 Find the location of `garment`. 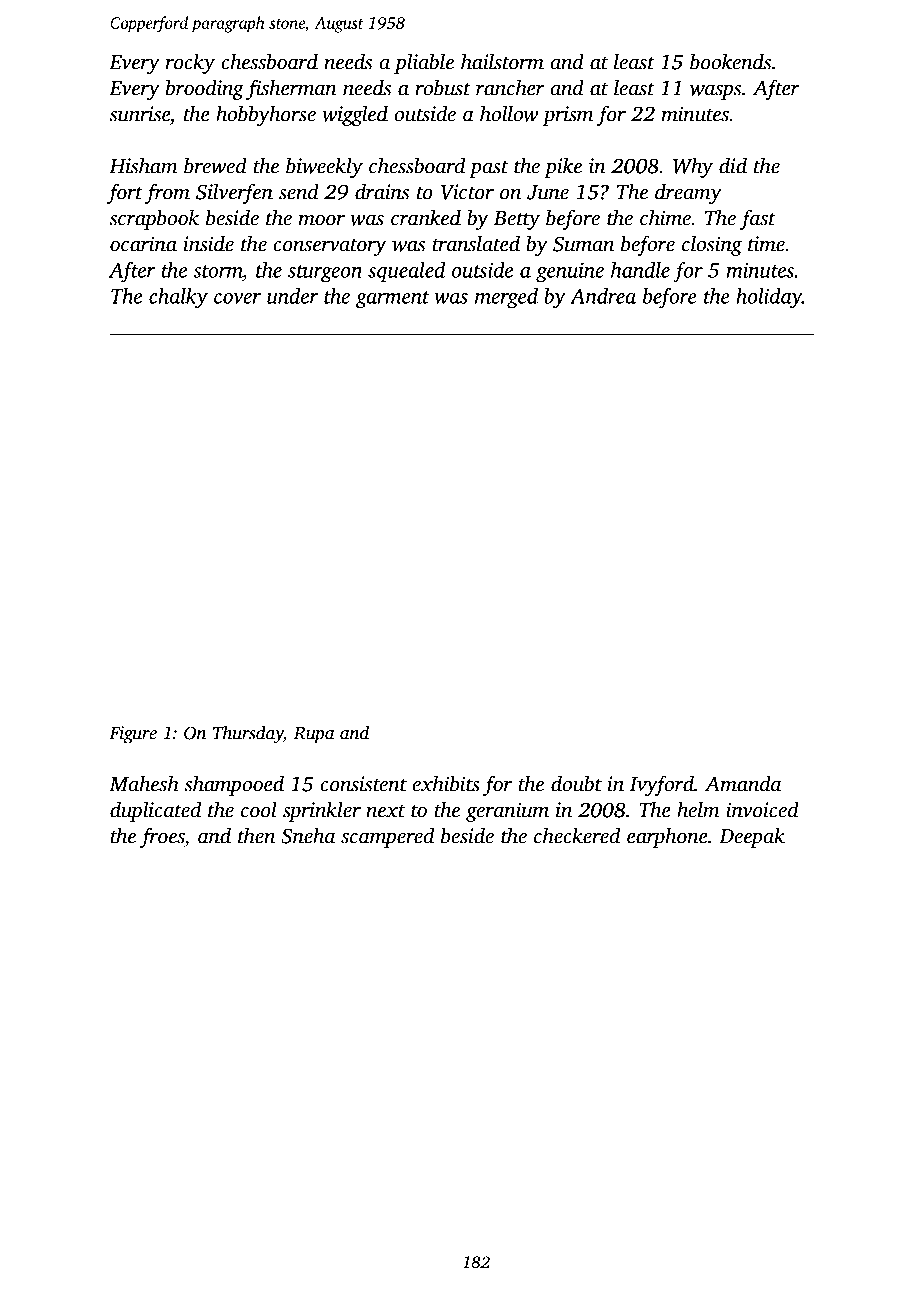

garment is located at coordinates (392, 299).
